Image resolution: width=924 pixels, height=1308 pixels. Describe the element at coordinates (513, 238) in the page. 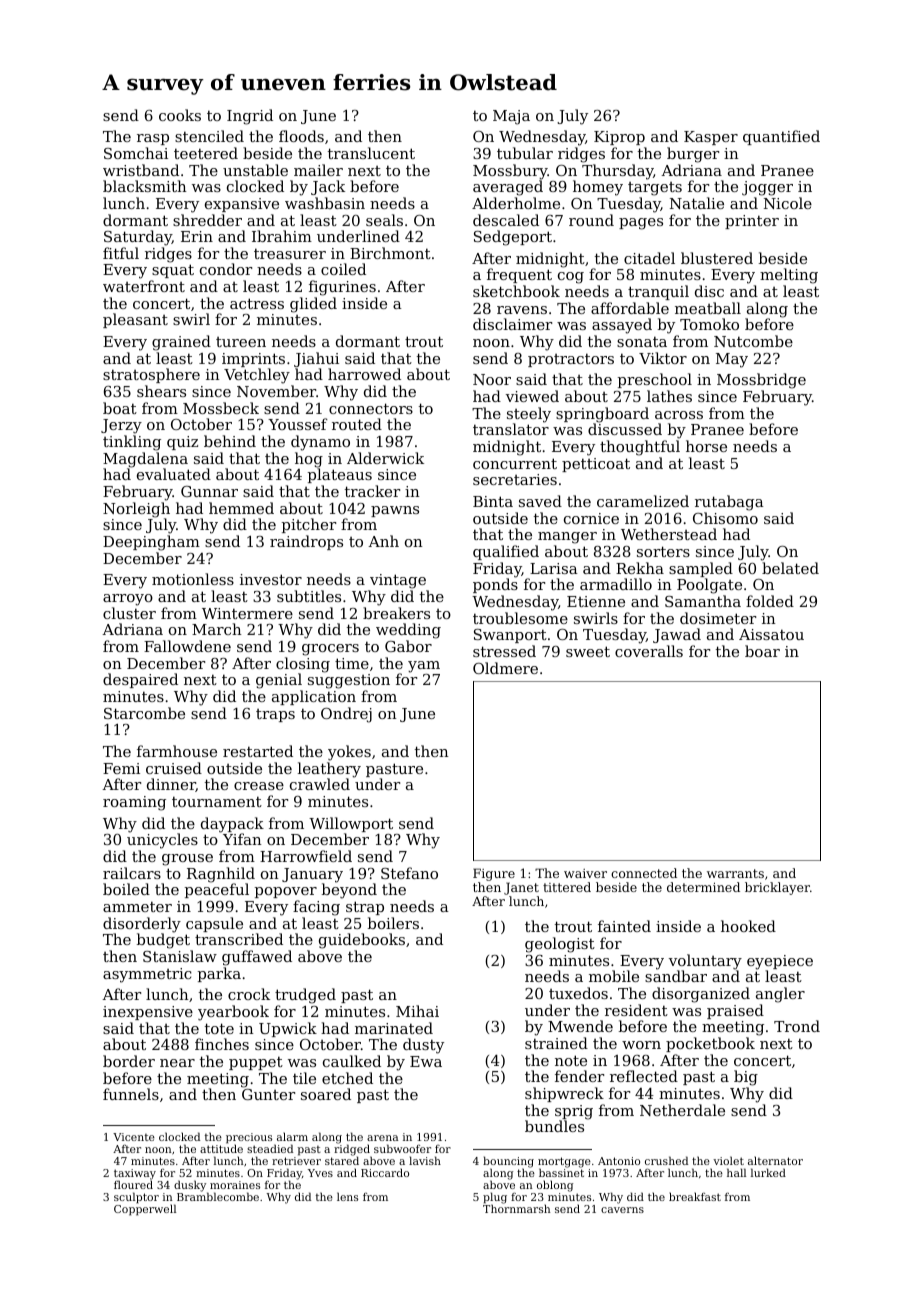

I see `Sedgeport` at that location.
